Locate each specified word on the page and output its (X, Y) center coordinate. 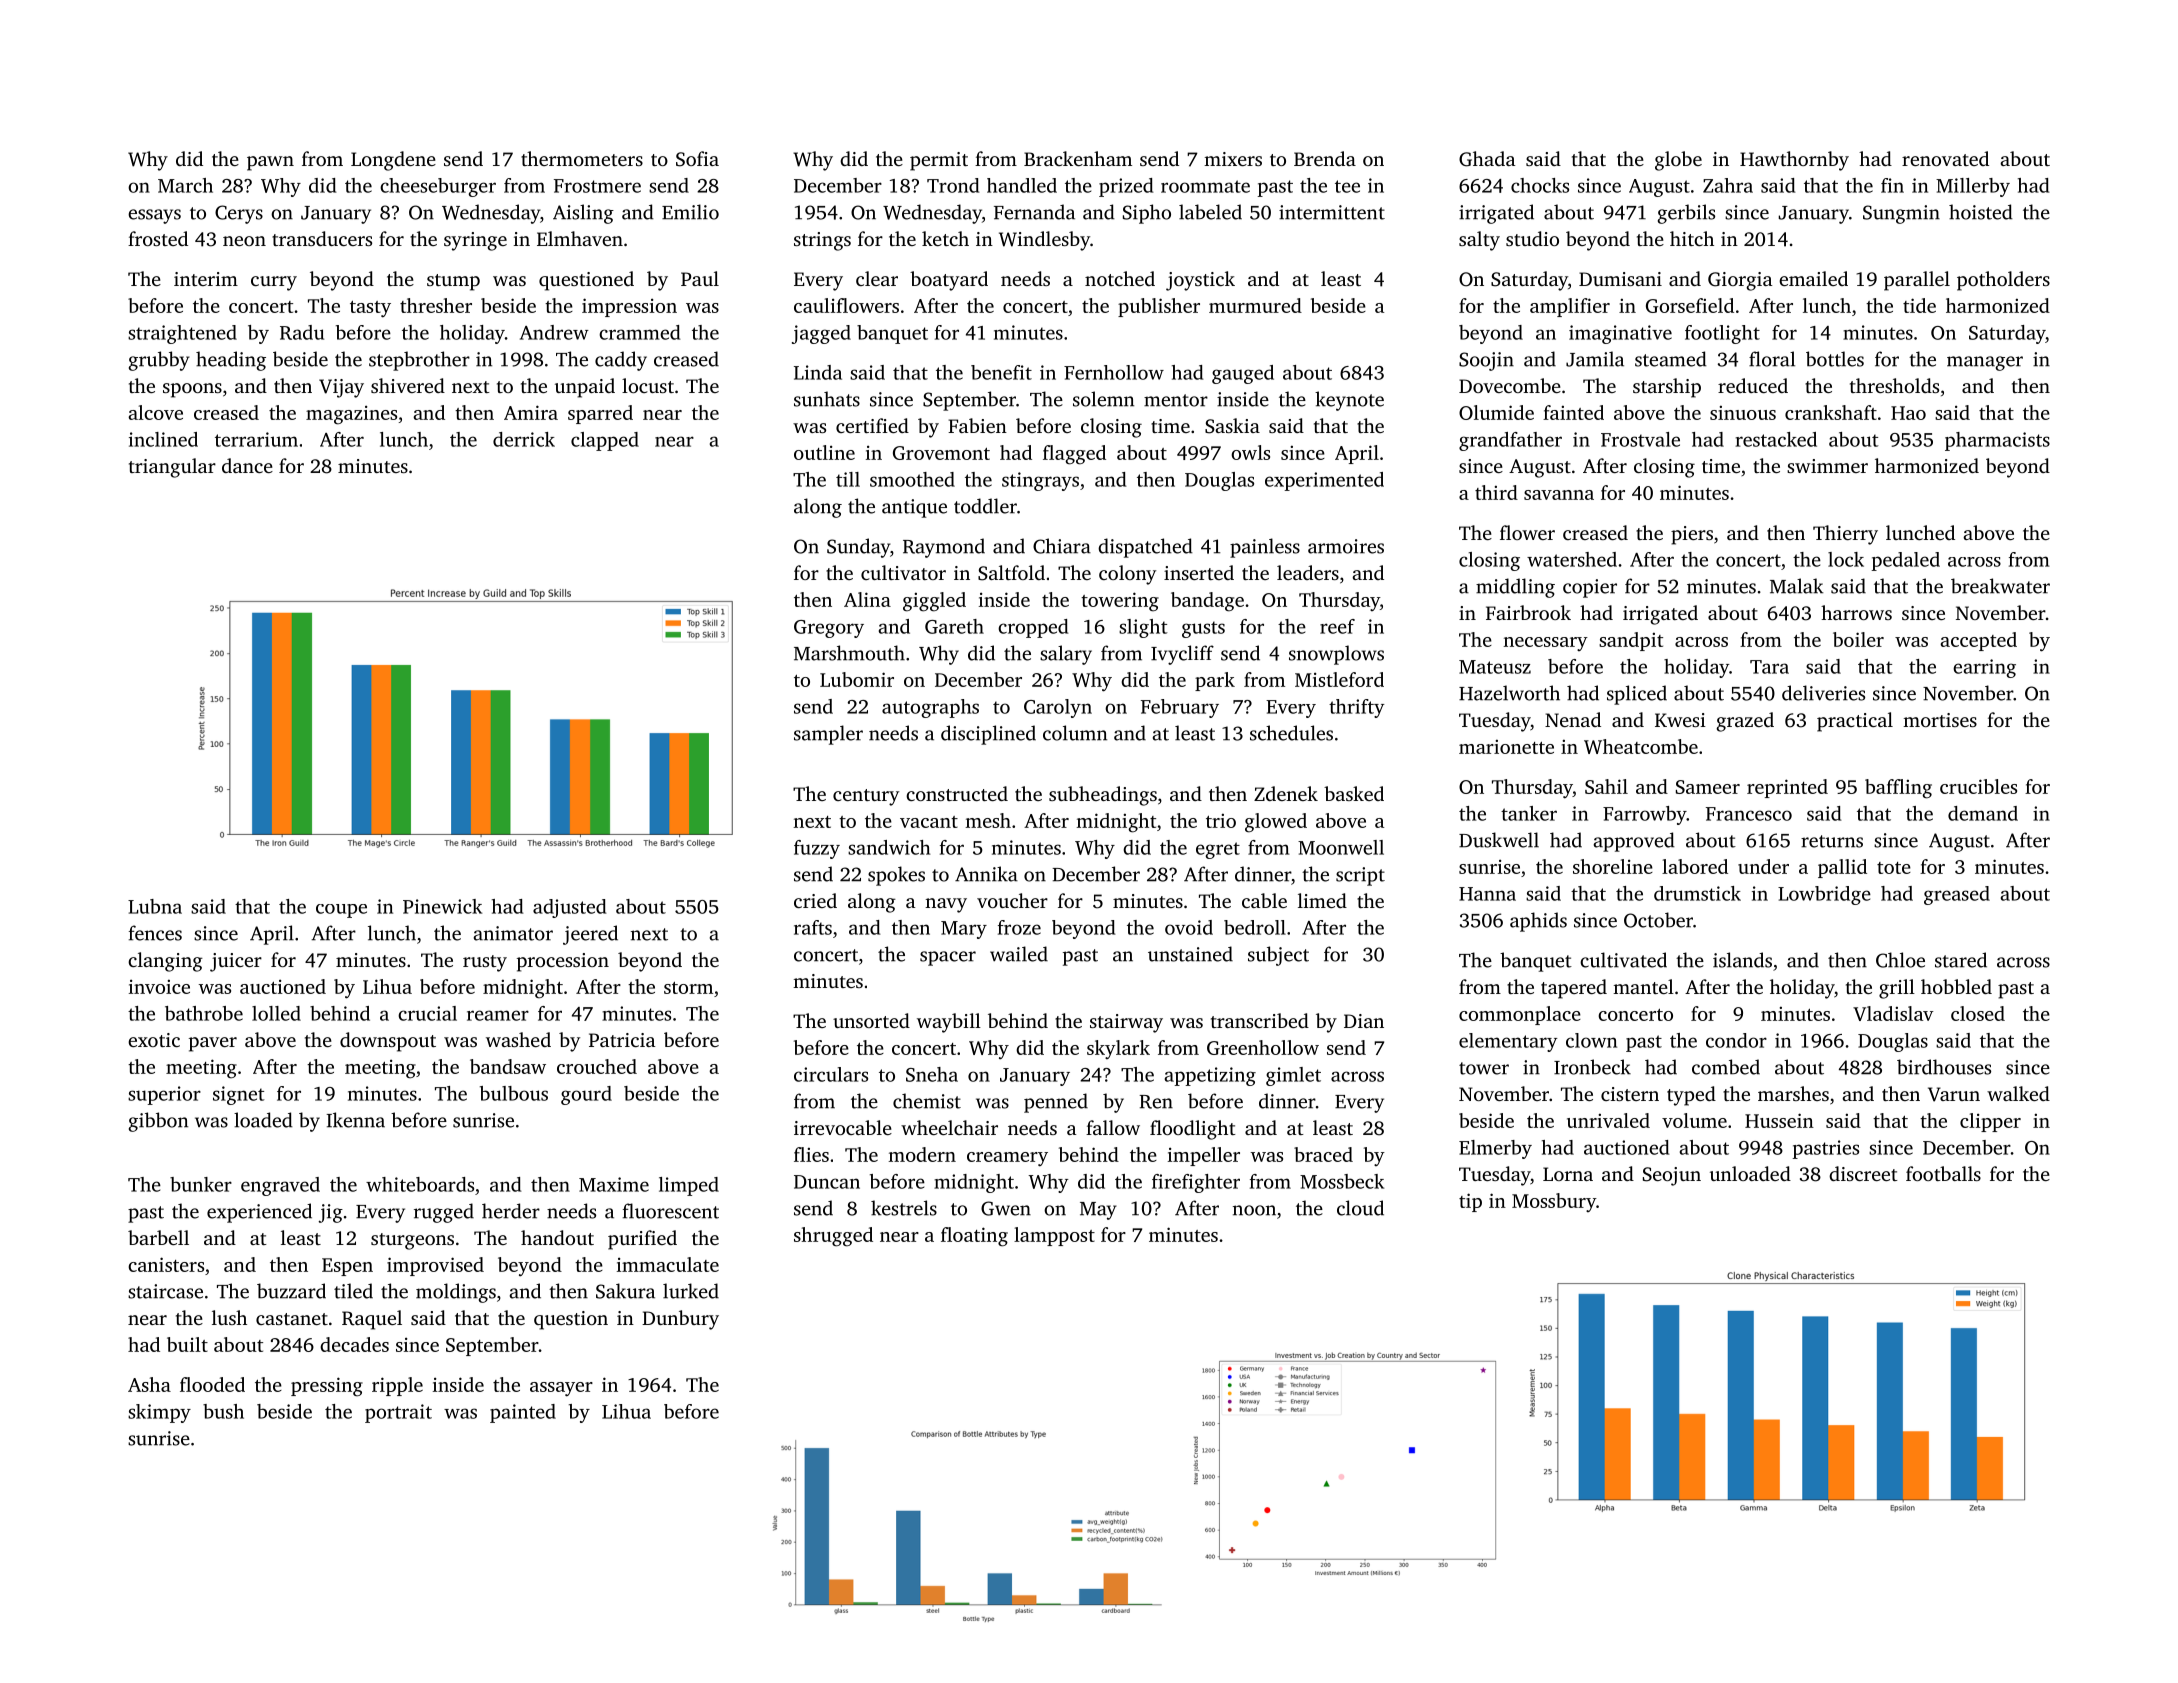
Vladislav (1893, 1013)
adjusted (569, 908)
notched (1120, 278)
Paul (700, 278)
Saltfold (1011, 573)
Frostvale (1640, 439)
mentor (1176, 400)
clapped (605, 441)
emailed (1813, 278)
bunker (201, 1184)
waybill (949, 1023)
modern (922, 1154)
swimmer (1827, 466)
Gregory (829, 629)
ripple (397, 1386)
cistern (1630, 1094)
